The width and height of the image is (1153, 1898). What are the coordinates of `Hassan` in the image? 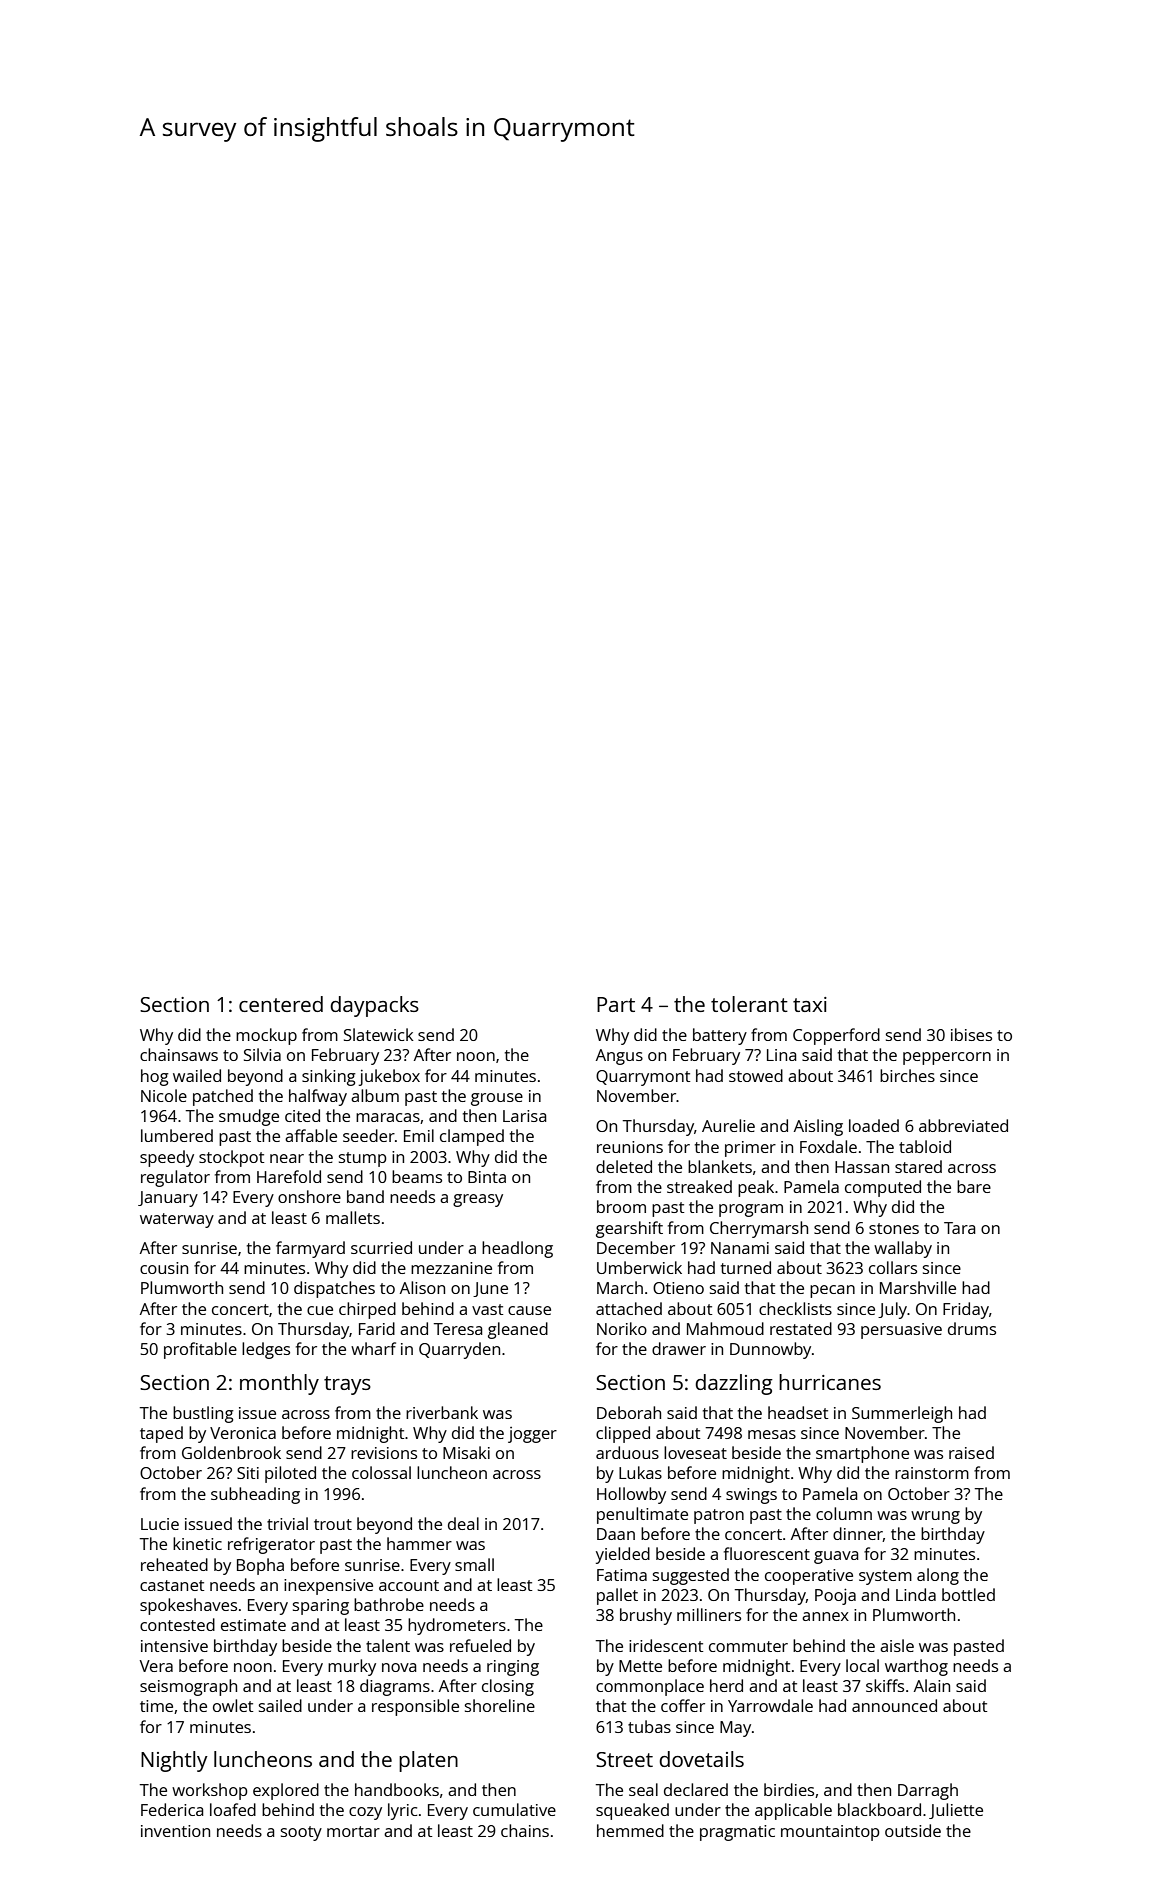 It's located at (862, 1167).
